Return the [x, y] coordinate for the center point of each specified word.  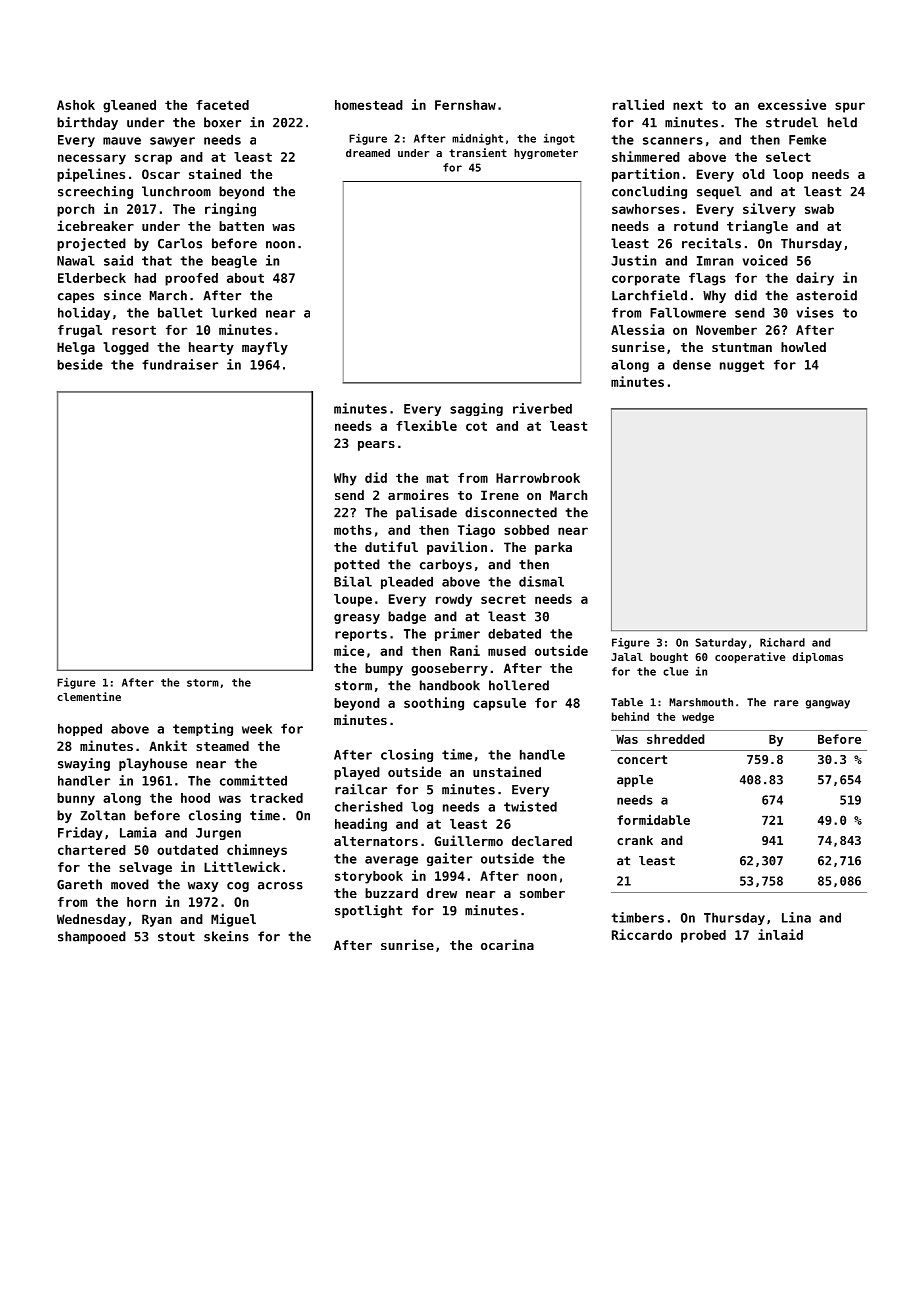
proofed [191, 279]
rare [786, 703]
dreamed [368, 153]
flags [707, 279]
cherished [369, 806]
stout [176, 937]
